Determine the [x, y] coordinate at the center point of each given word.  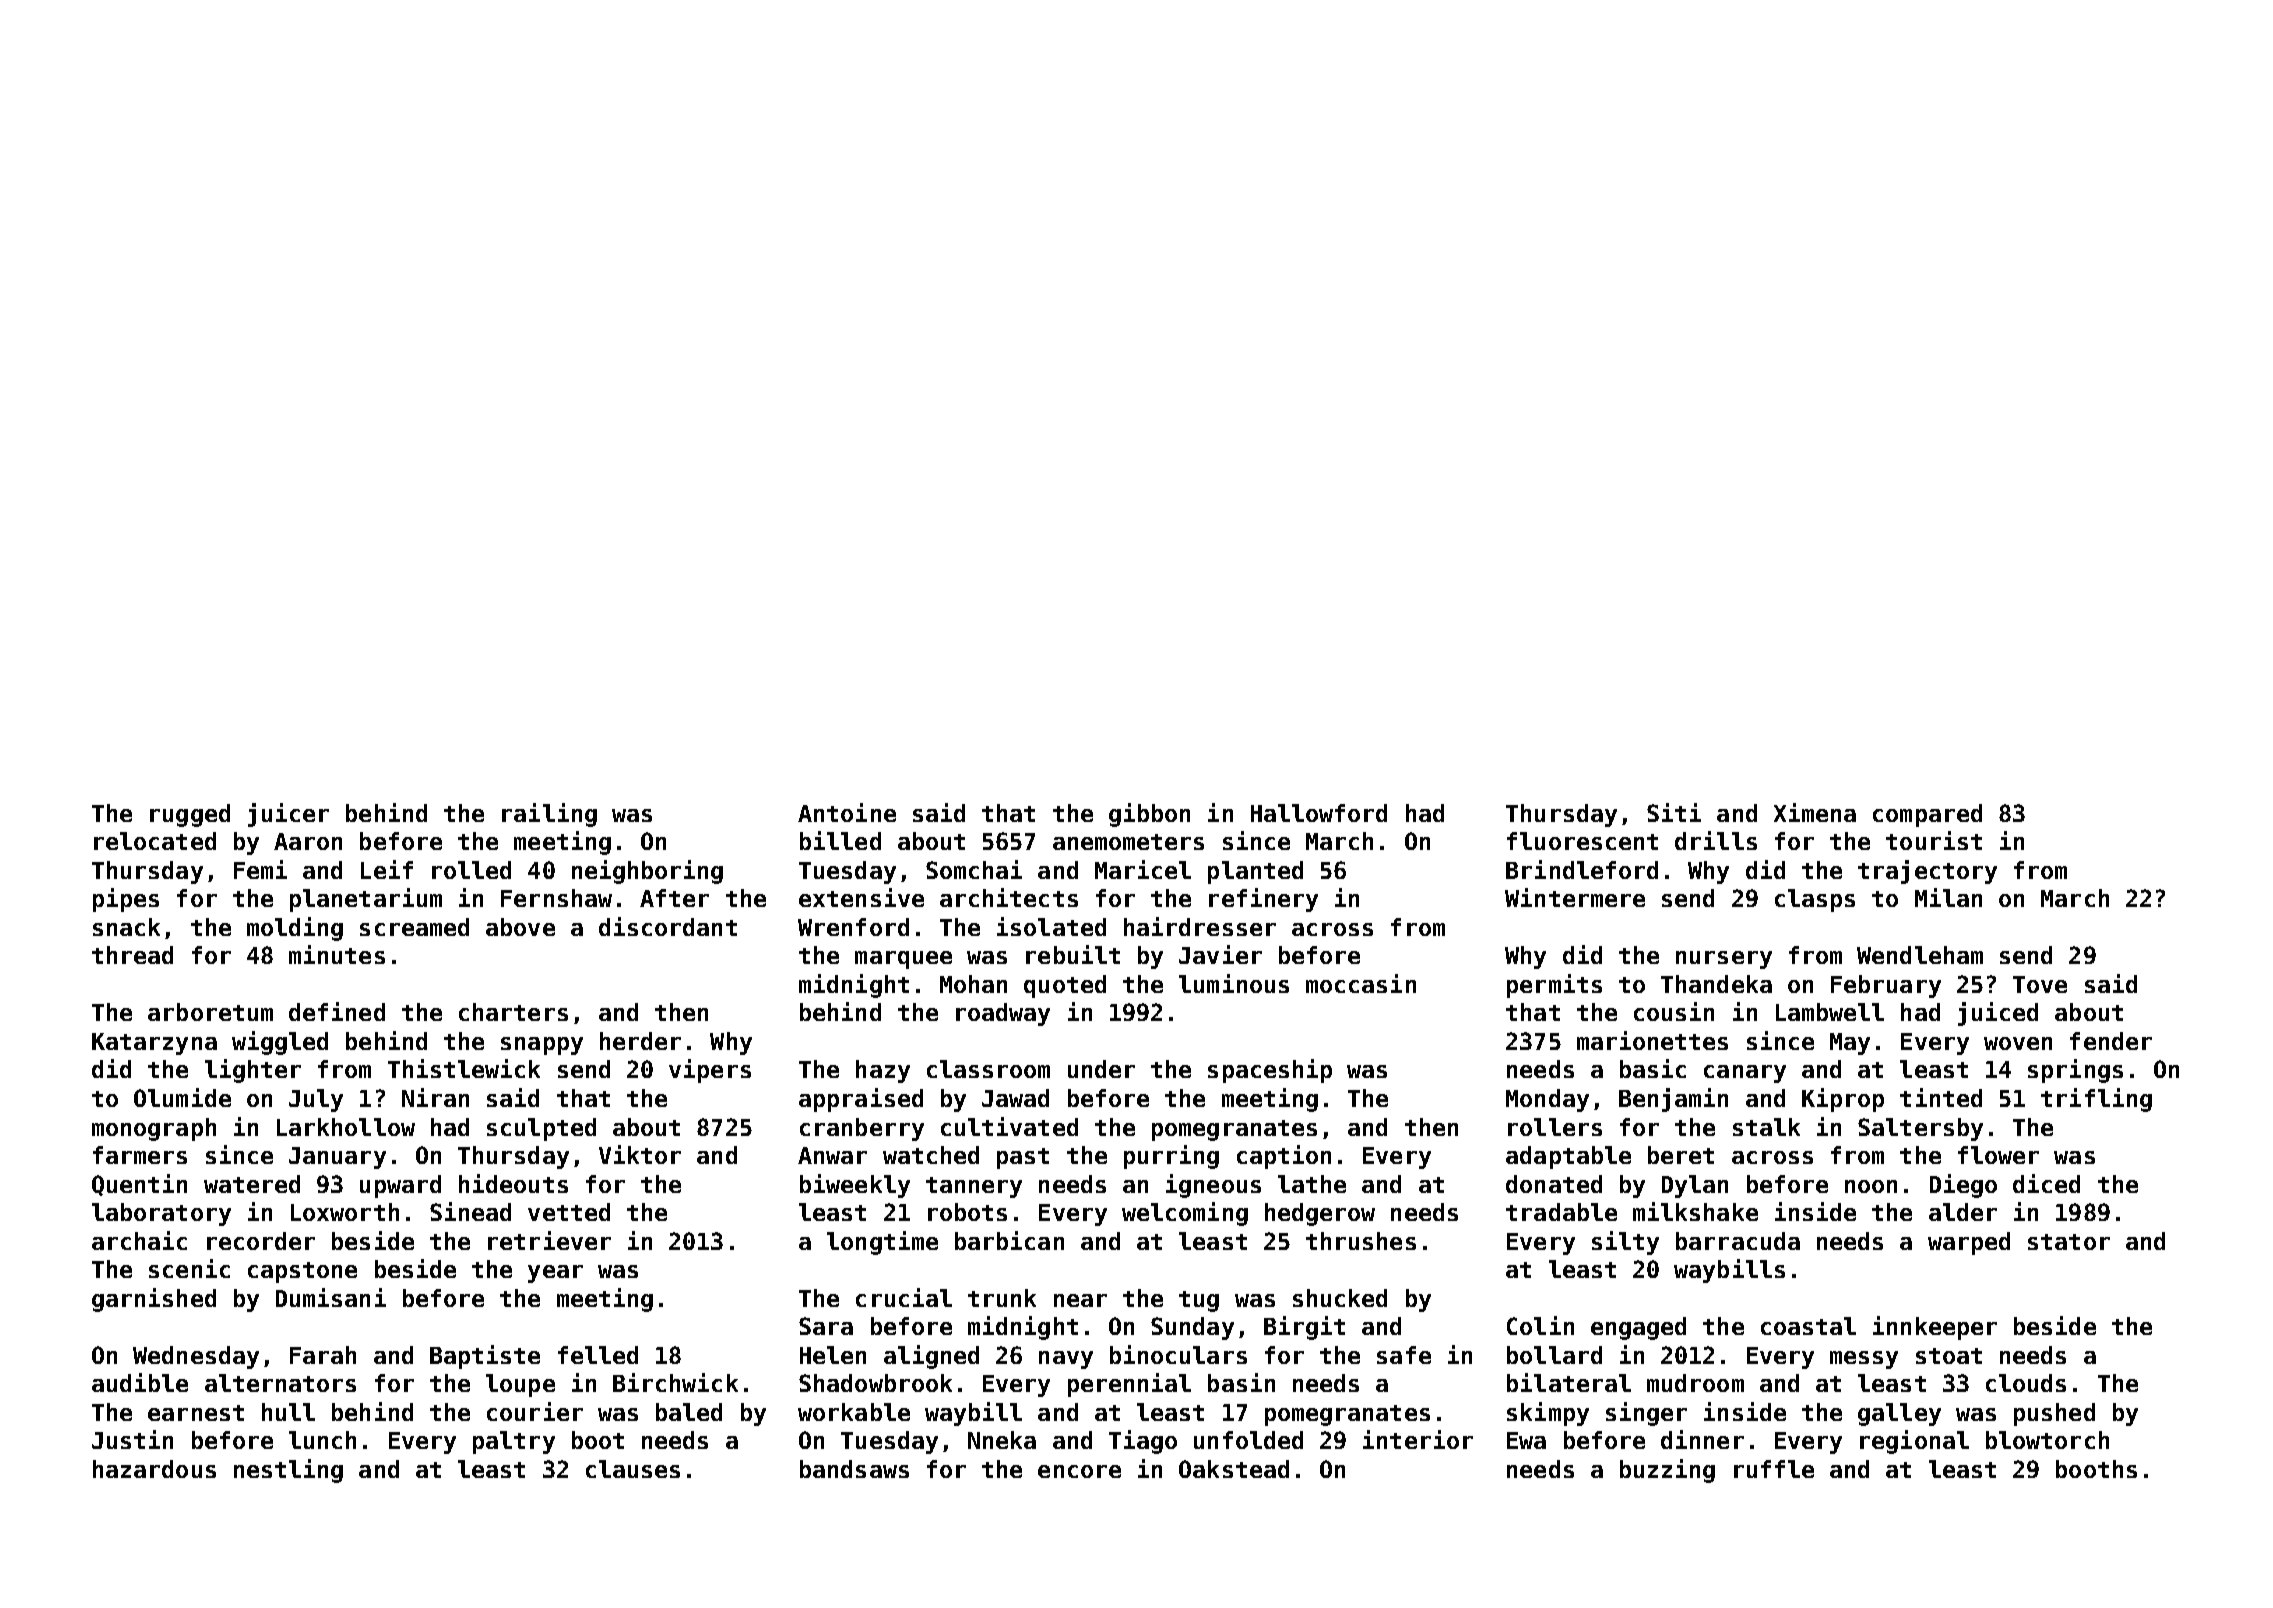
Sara [826, 1326]
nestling [288, 1471]
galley [1899, 1414]
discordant [668, 926]
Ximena [1815, 812]
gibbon [1149, 815]
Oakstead [1234, 1469]
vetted [569, 1212]
